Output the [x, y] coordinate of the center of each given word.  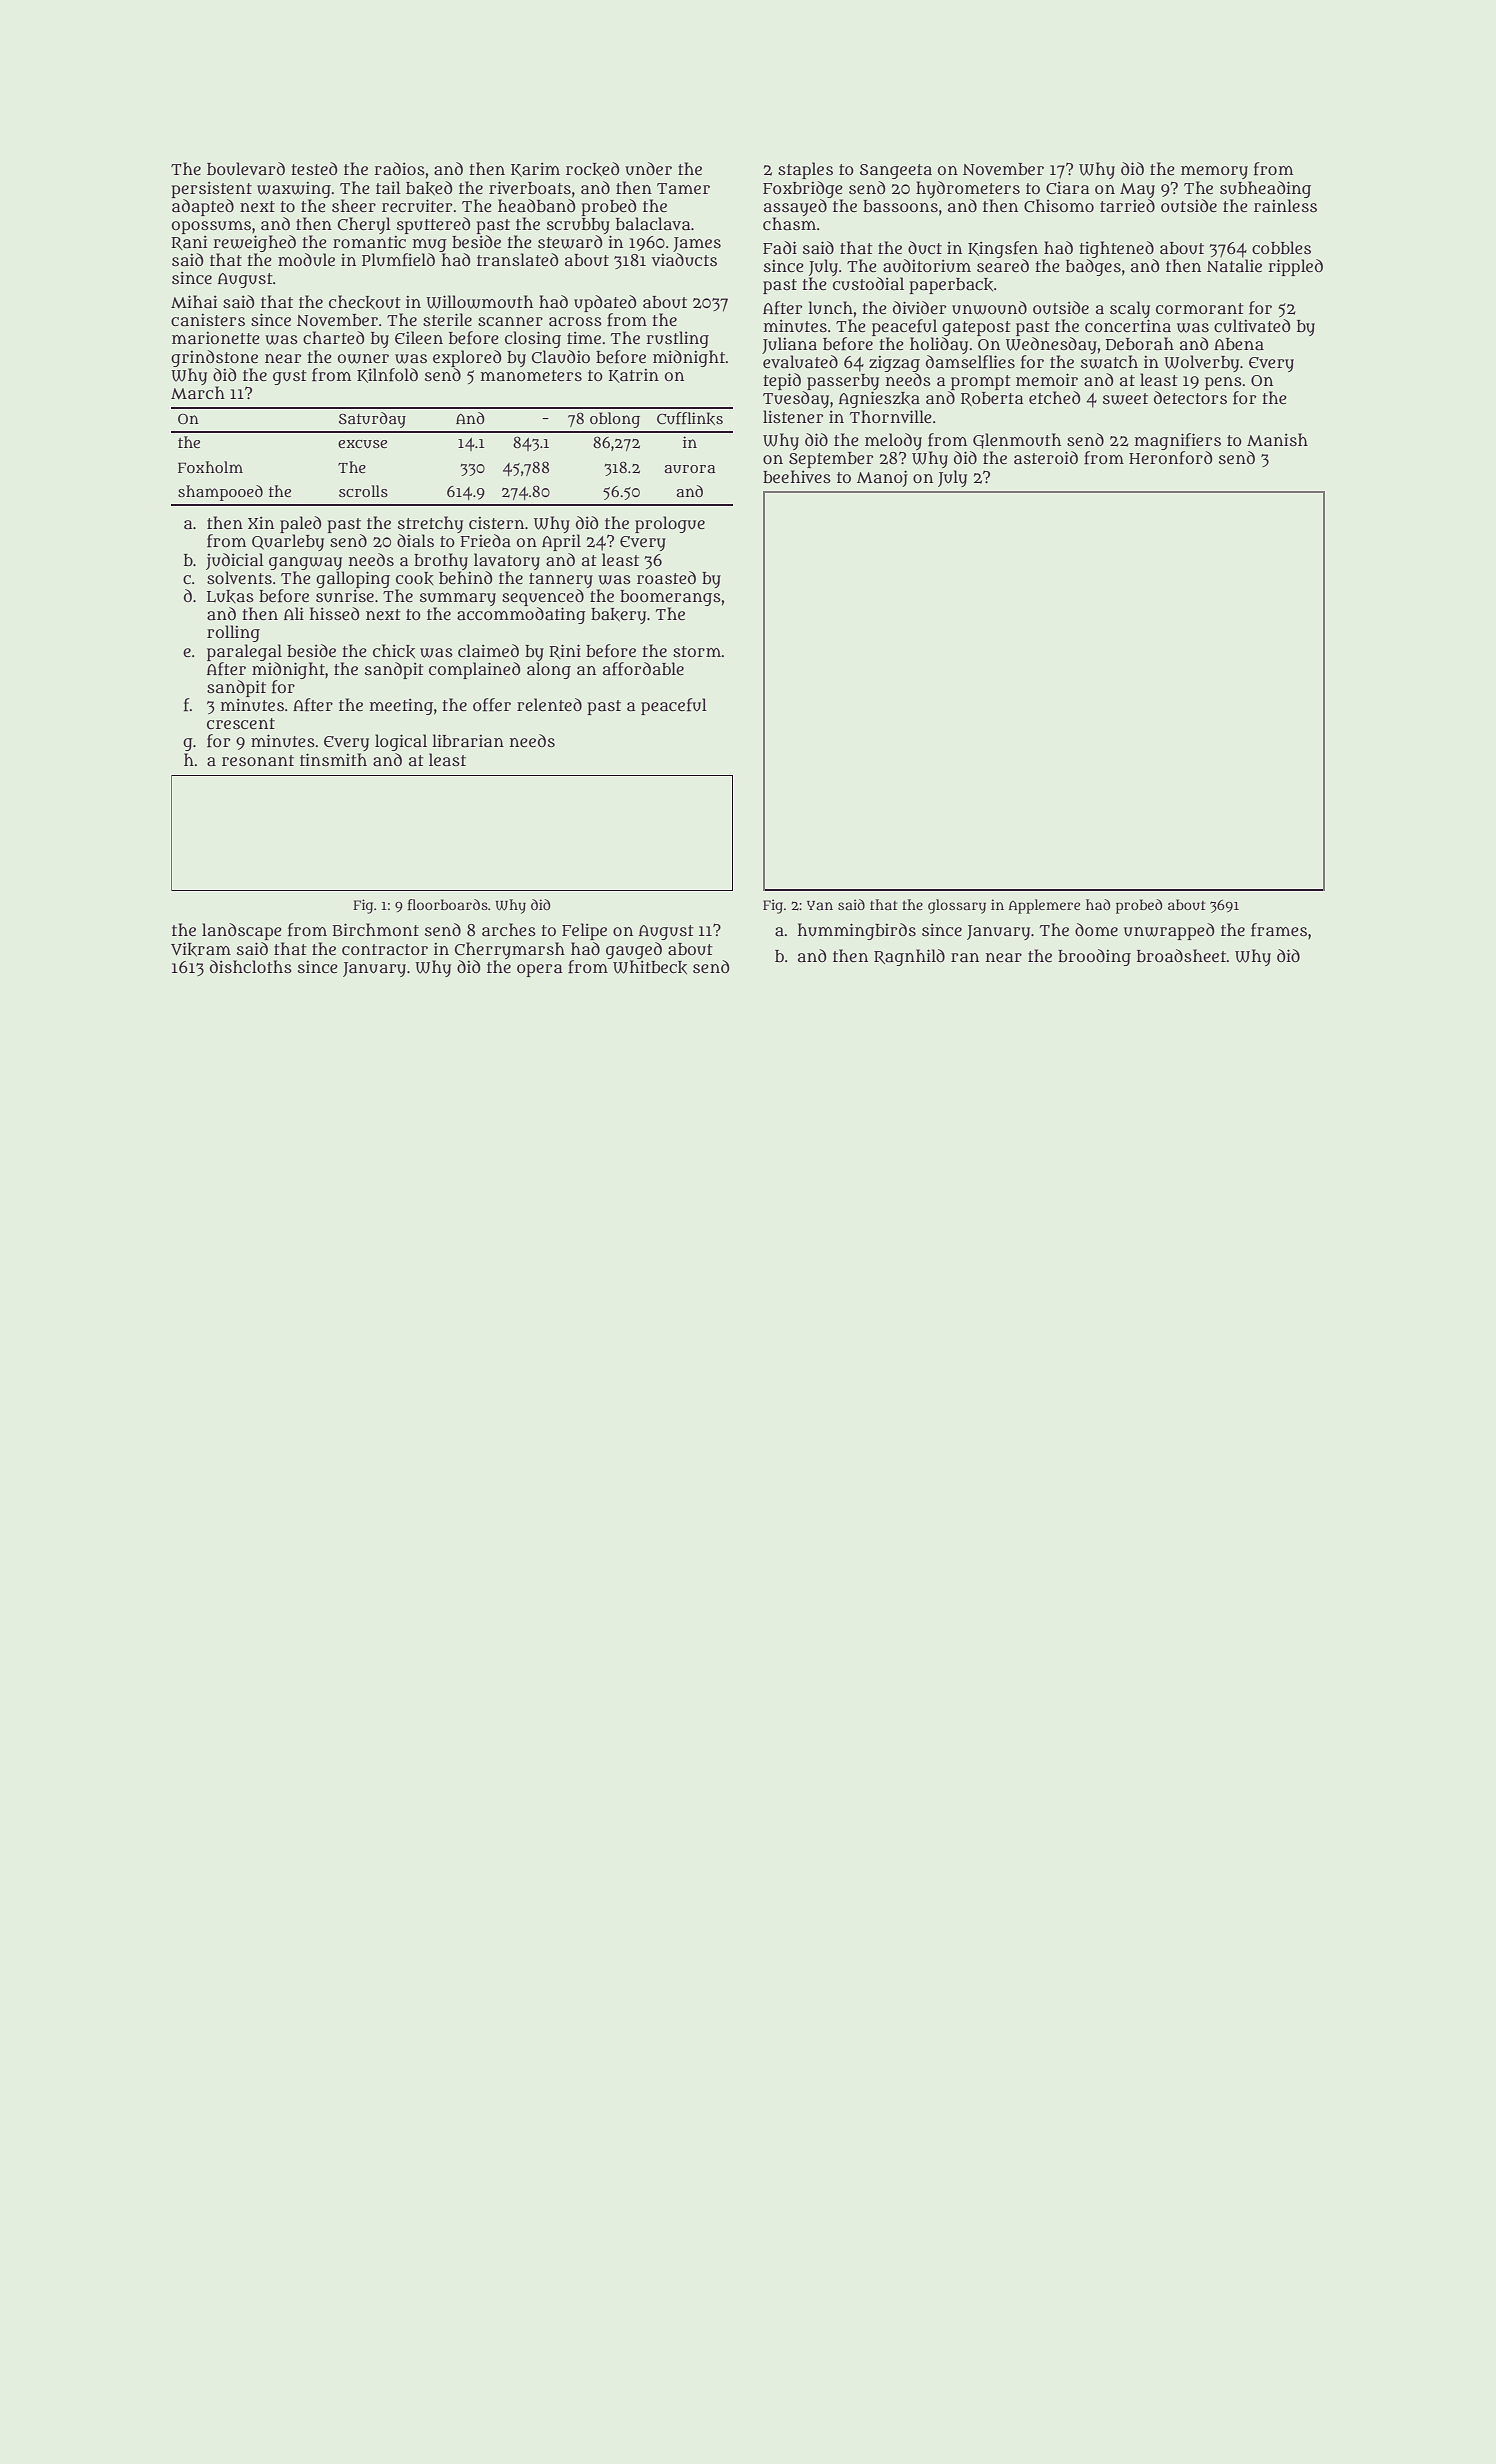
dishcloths [251, 966]
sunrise [345, 596]
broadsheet [1182, 956]
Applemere [1044, 906]
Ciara [1067, 188]
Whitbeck [650, 967]
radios [399, 168]
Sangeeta [896, 171]
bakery [618, 616]
